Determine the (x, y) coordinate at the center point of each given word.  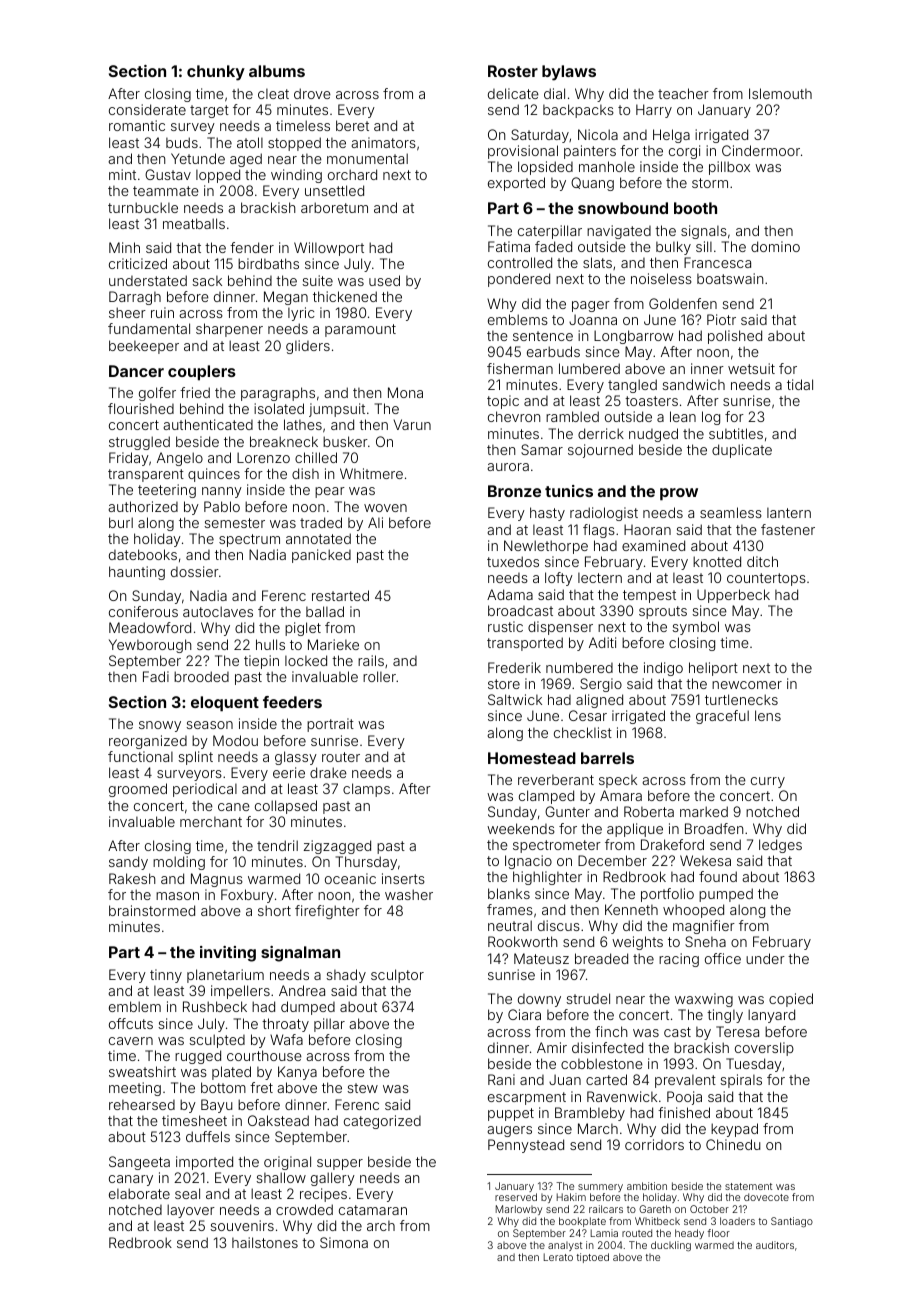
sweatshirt (142, 1071)
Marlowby (519, 1210)
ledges (780, 846)
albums (277, 71)
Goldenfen (683, 303)
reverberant (556, 780)
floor (718, 1233)
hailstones (265, 1242)
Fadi (156, 676)
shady (346, 976)
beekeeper (144, 347)
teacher (683, 93)
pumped (726, 895)
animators (383, 142)
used (384, 280)
